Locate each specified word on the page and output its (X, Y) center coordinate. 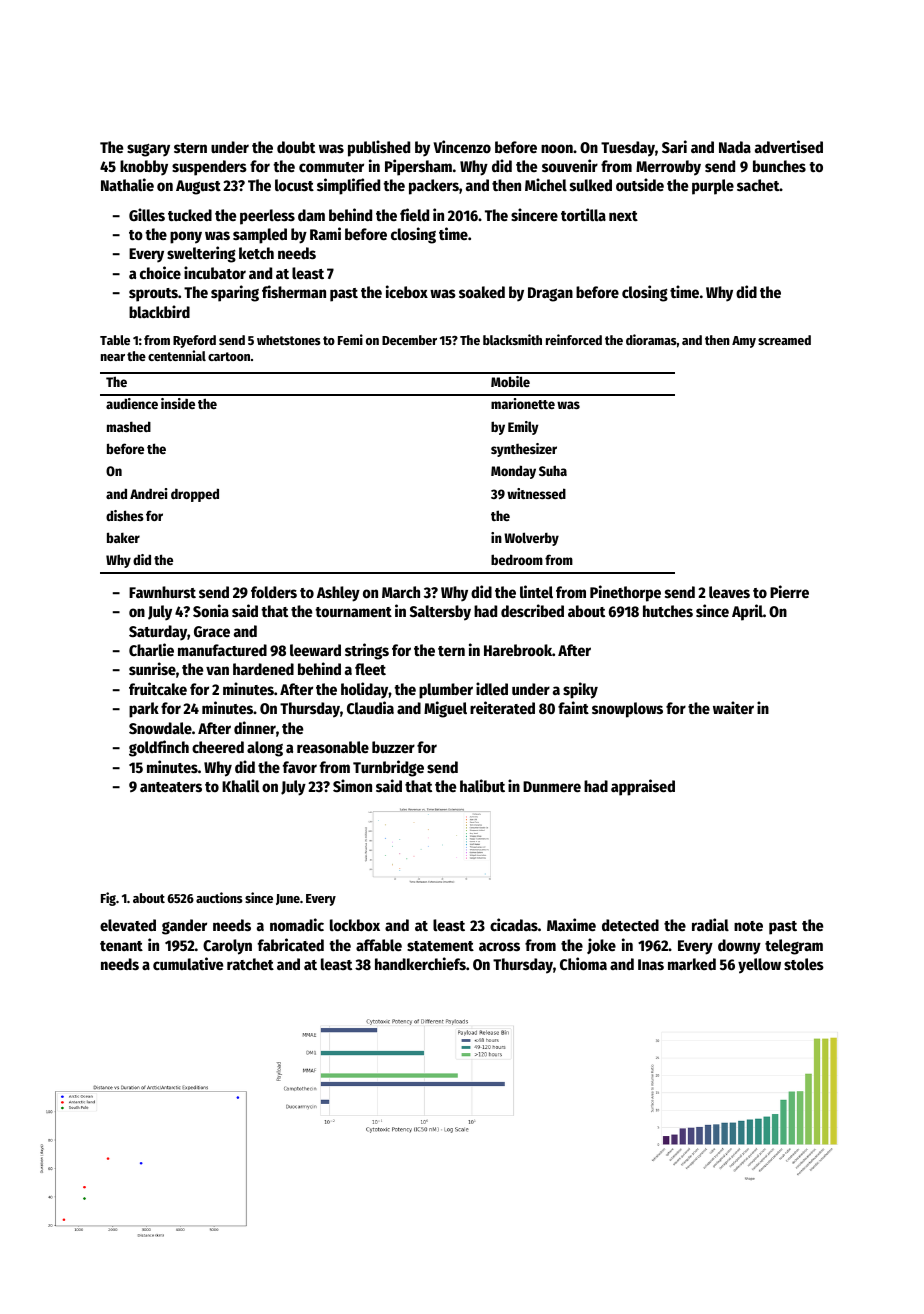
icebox (407, 291)
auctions (219, 897)
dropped (195, 495)
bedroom (517, 559)
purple (713, 187)
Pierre (789, 591)
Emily (523, 428)
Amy (744, 342)
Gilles (147, 214)
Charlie (151, 649)
